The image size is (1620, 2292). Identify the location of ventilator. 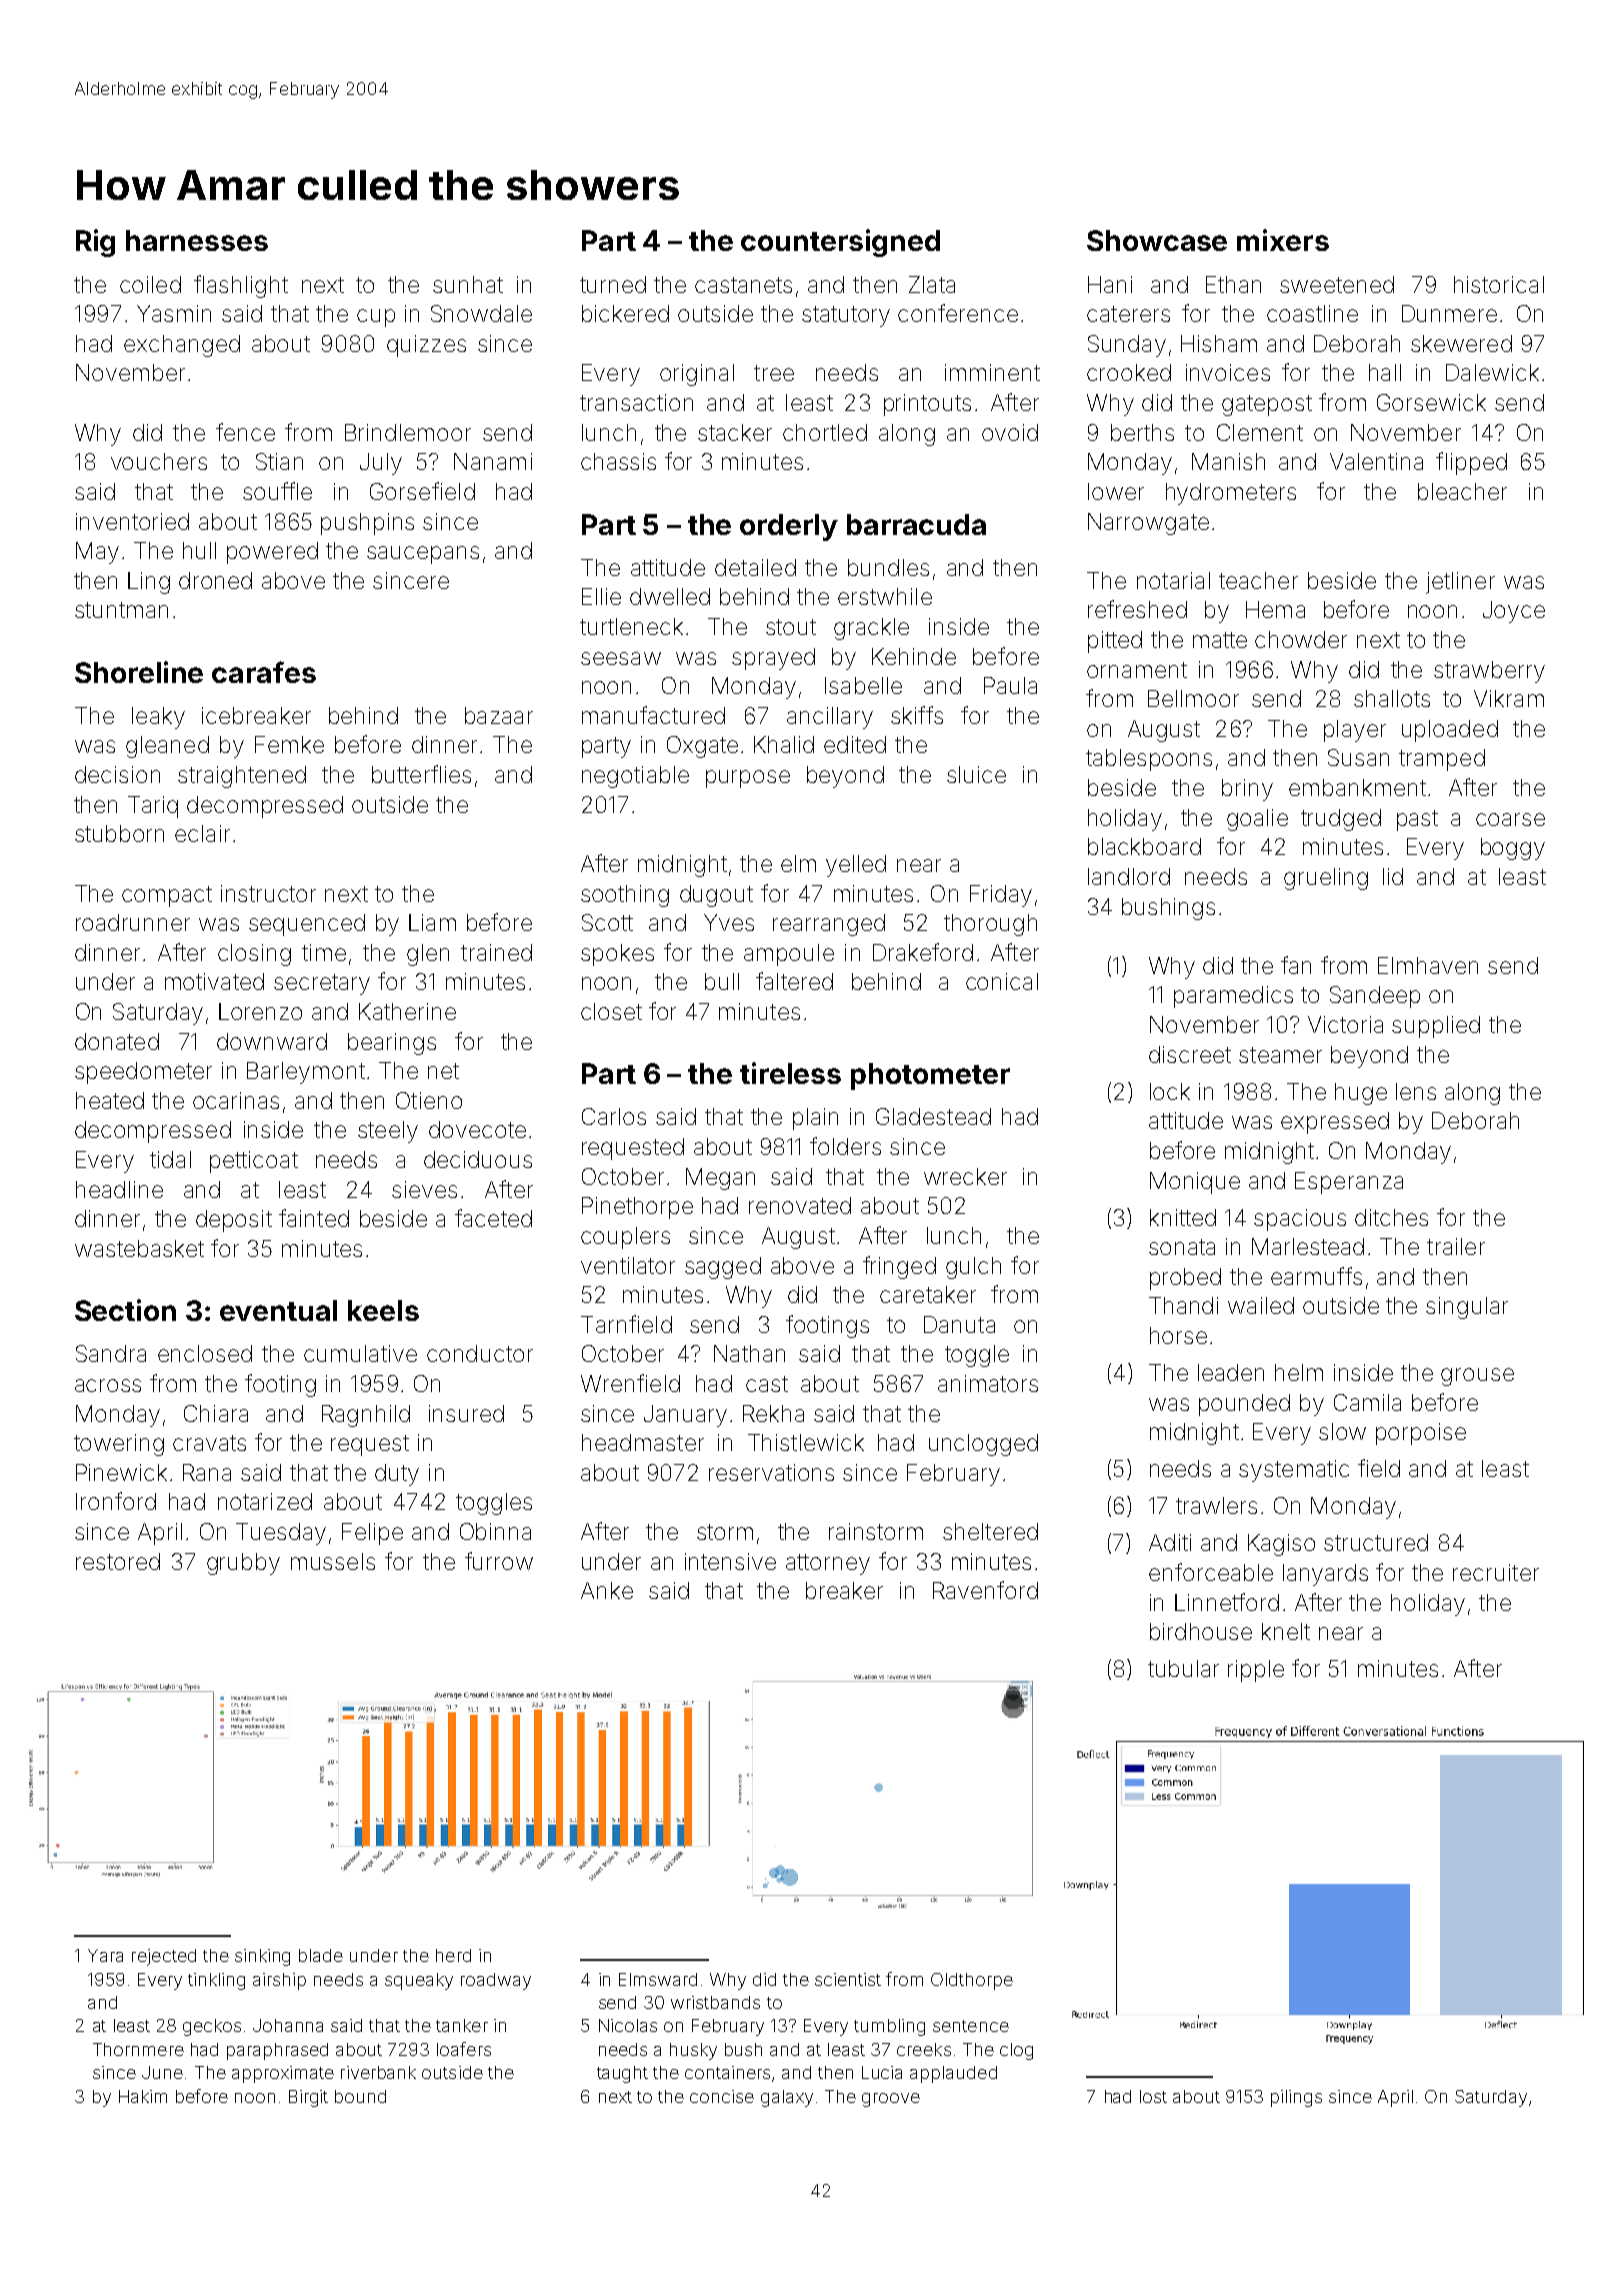
(628, 1265).
